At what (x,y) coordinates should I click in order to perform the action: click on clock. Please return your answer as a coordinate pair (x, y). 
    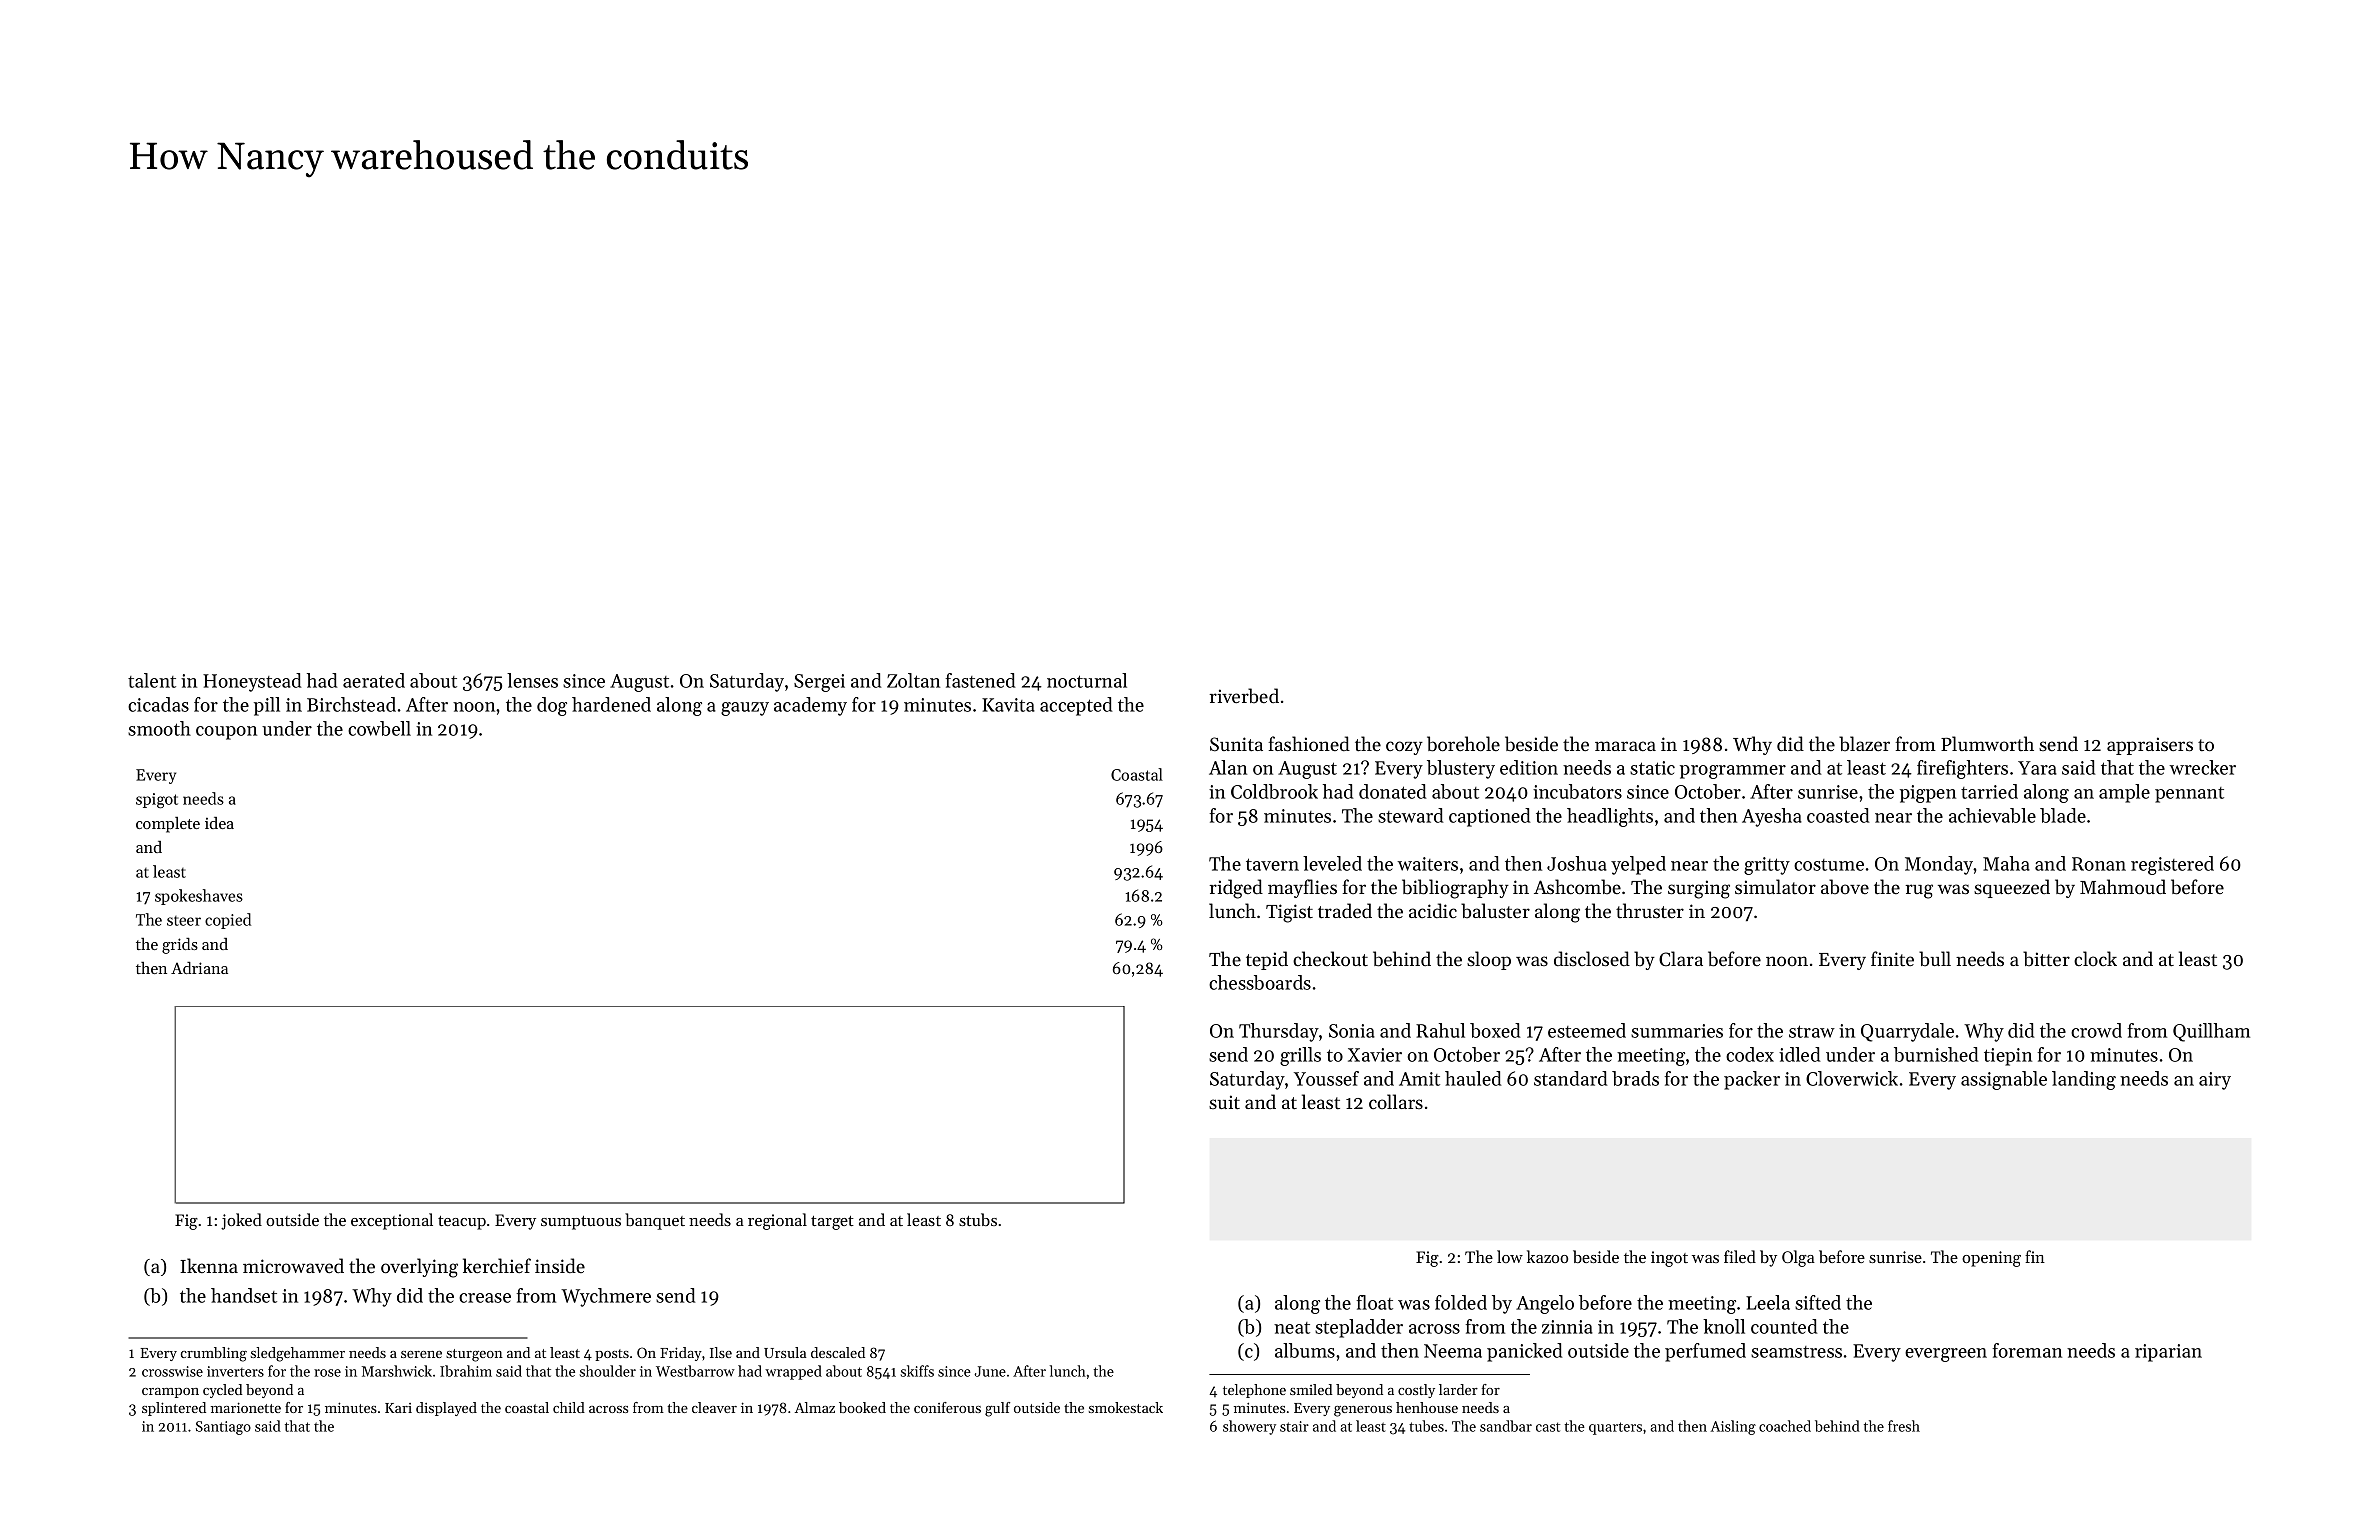
    Looking at the image, I should click on (2095, 958).
